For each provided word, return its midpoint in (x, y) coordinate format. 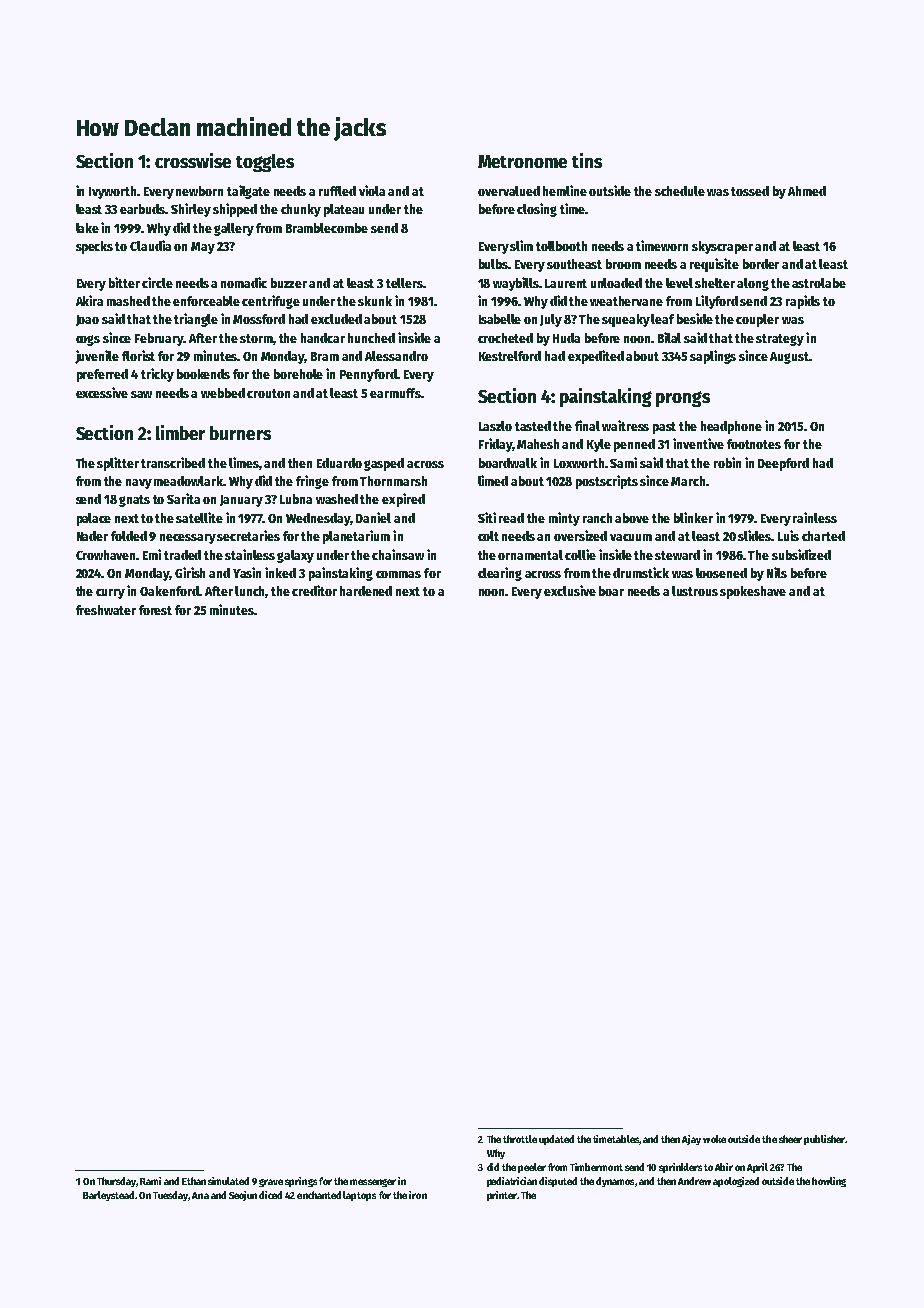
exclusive (570, 590)
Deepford (783, 464)
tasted (533, 426)
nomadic (244, 282)
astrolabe (819, 283)
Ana (200, 1195)
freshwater (106, 610)
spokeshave (753, 592)
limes (244, 463)
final (587, 425)
